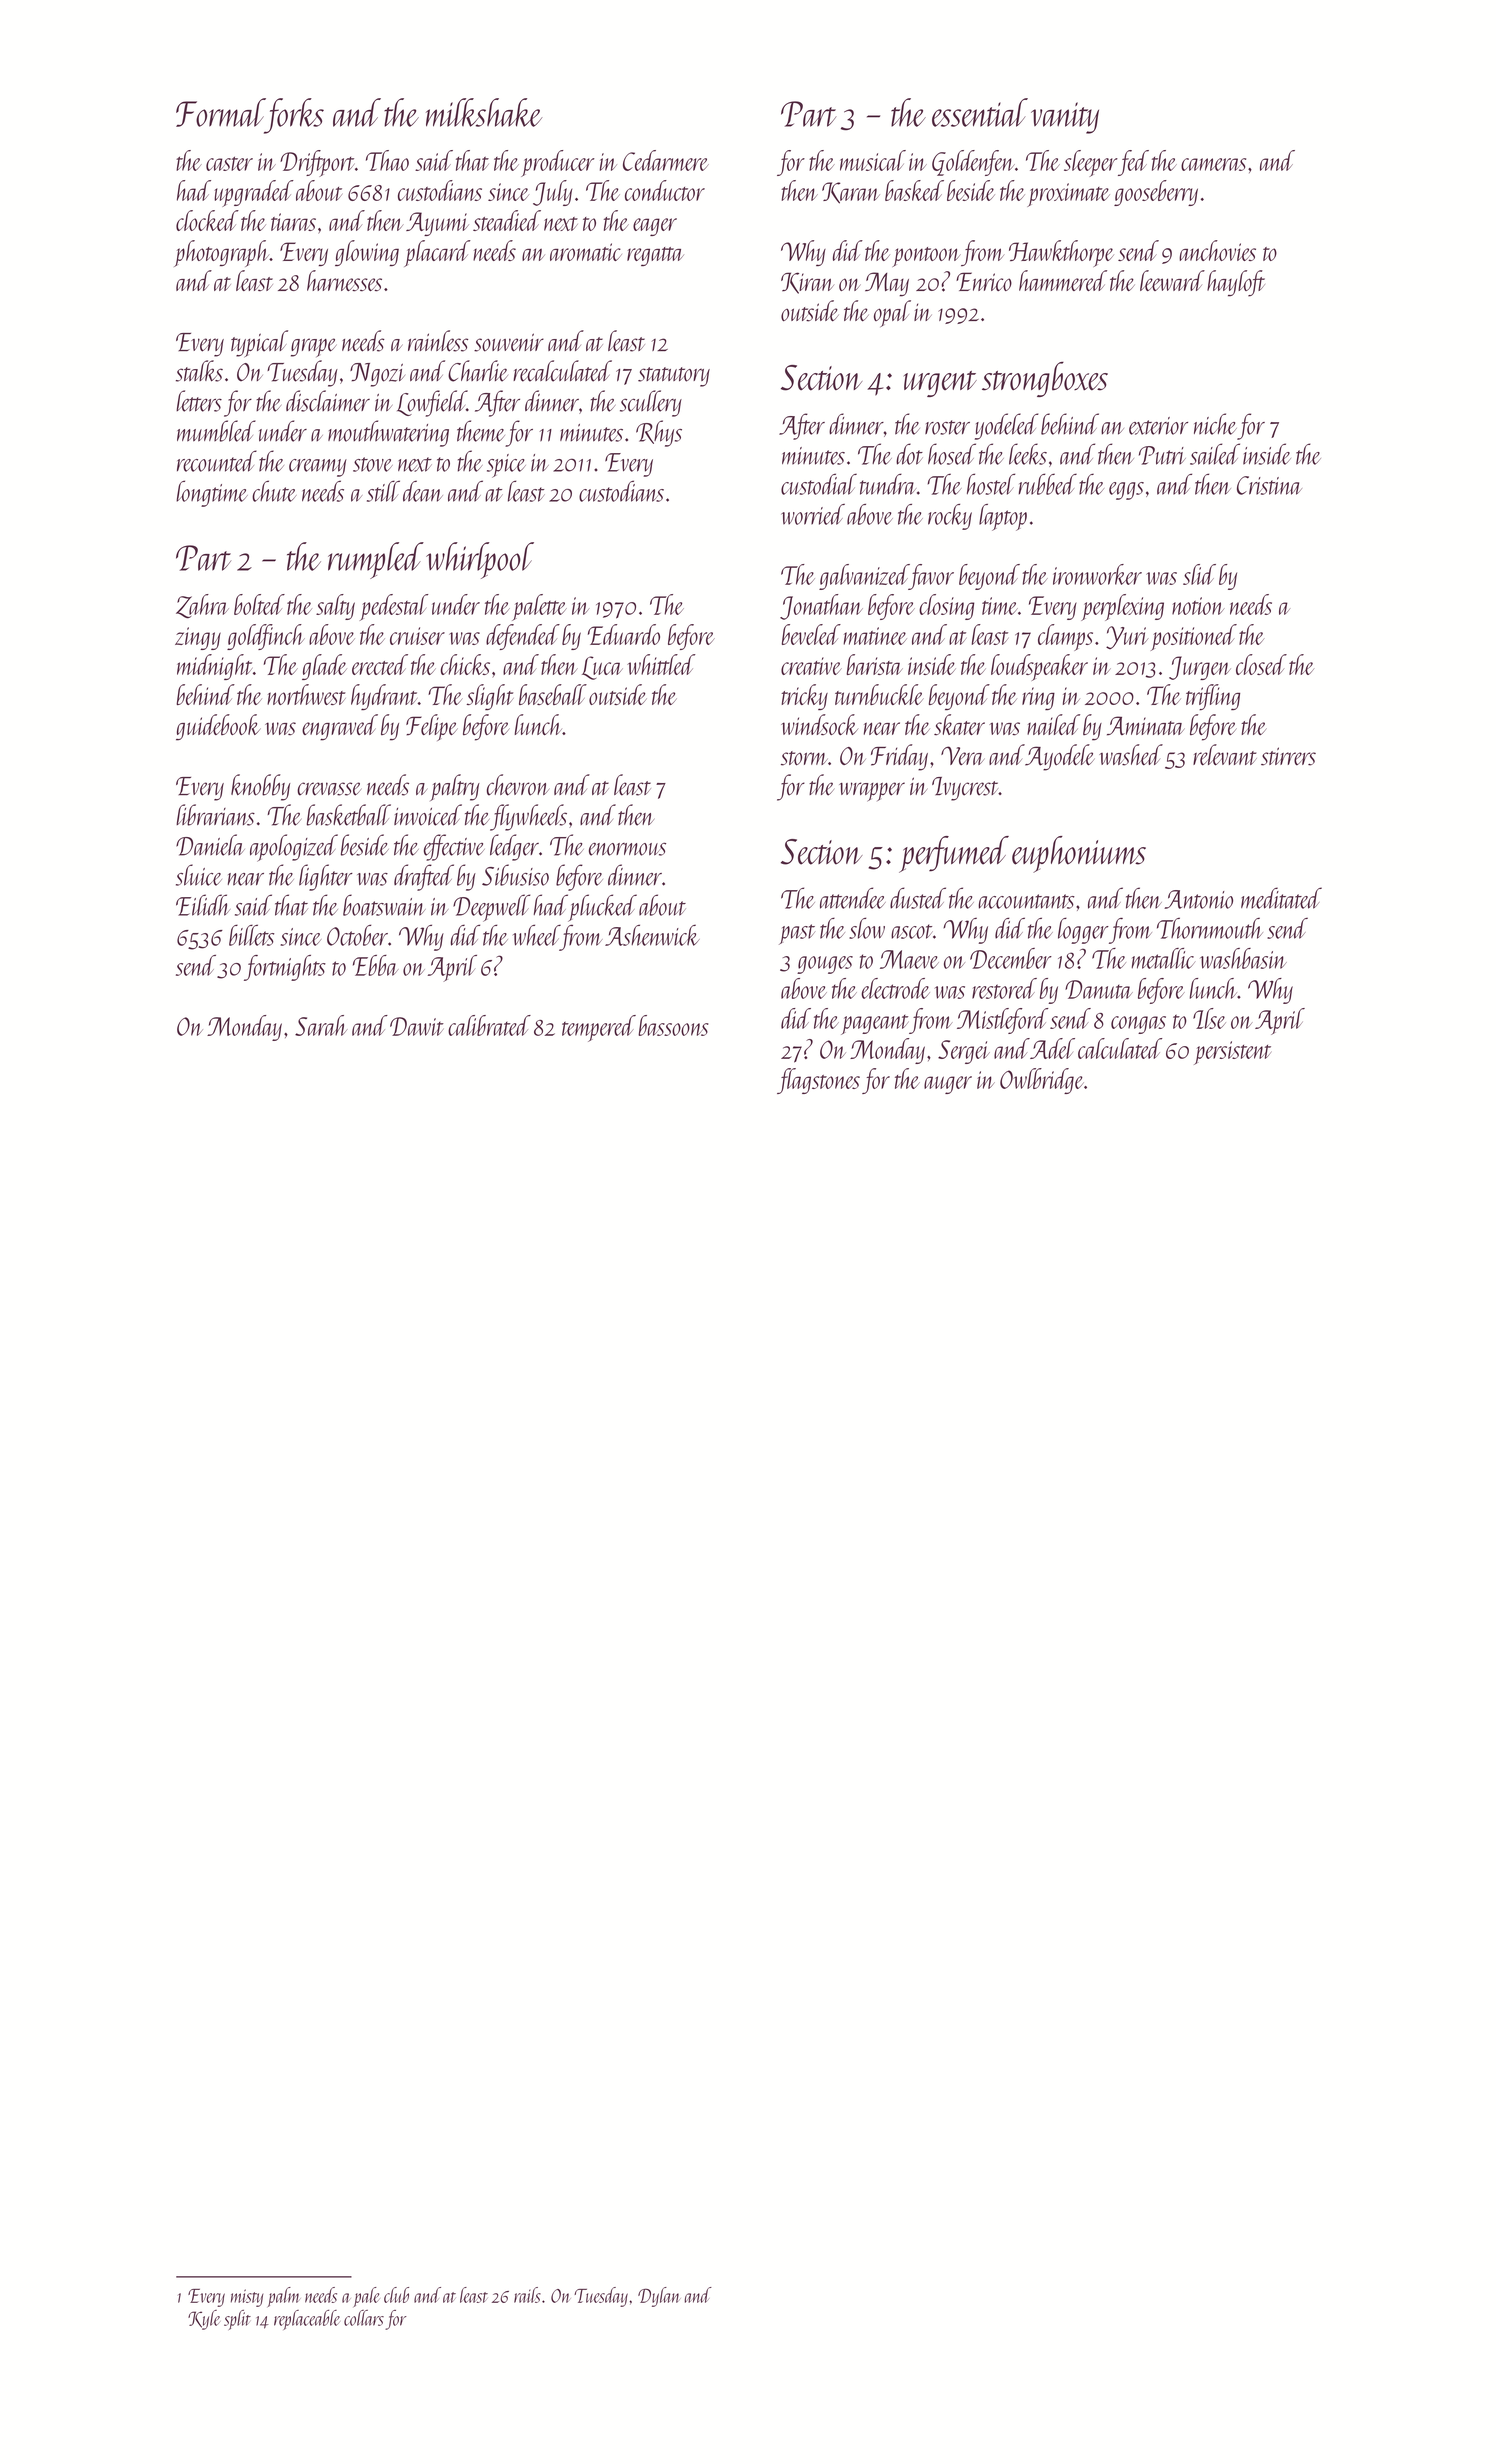 Image resolution: width=1496 pixels, height=2464 pixels. I want to click on Dylan, so click(659, 2297).
